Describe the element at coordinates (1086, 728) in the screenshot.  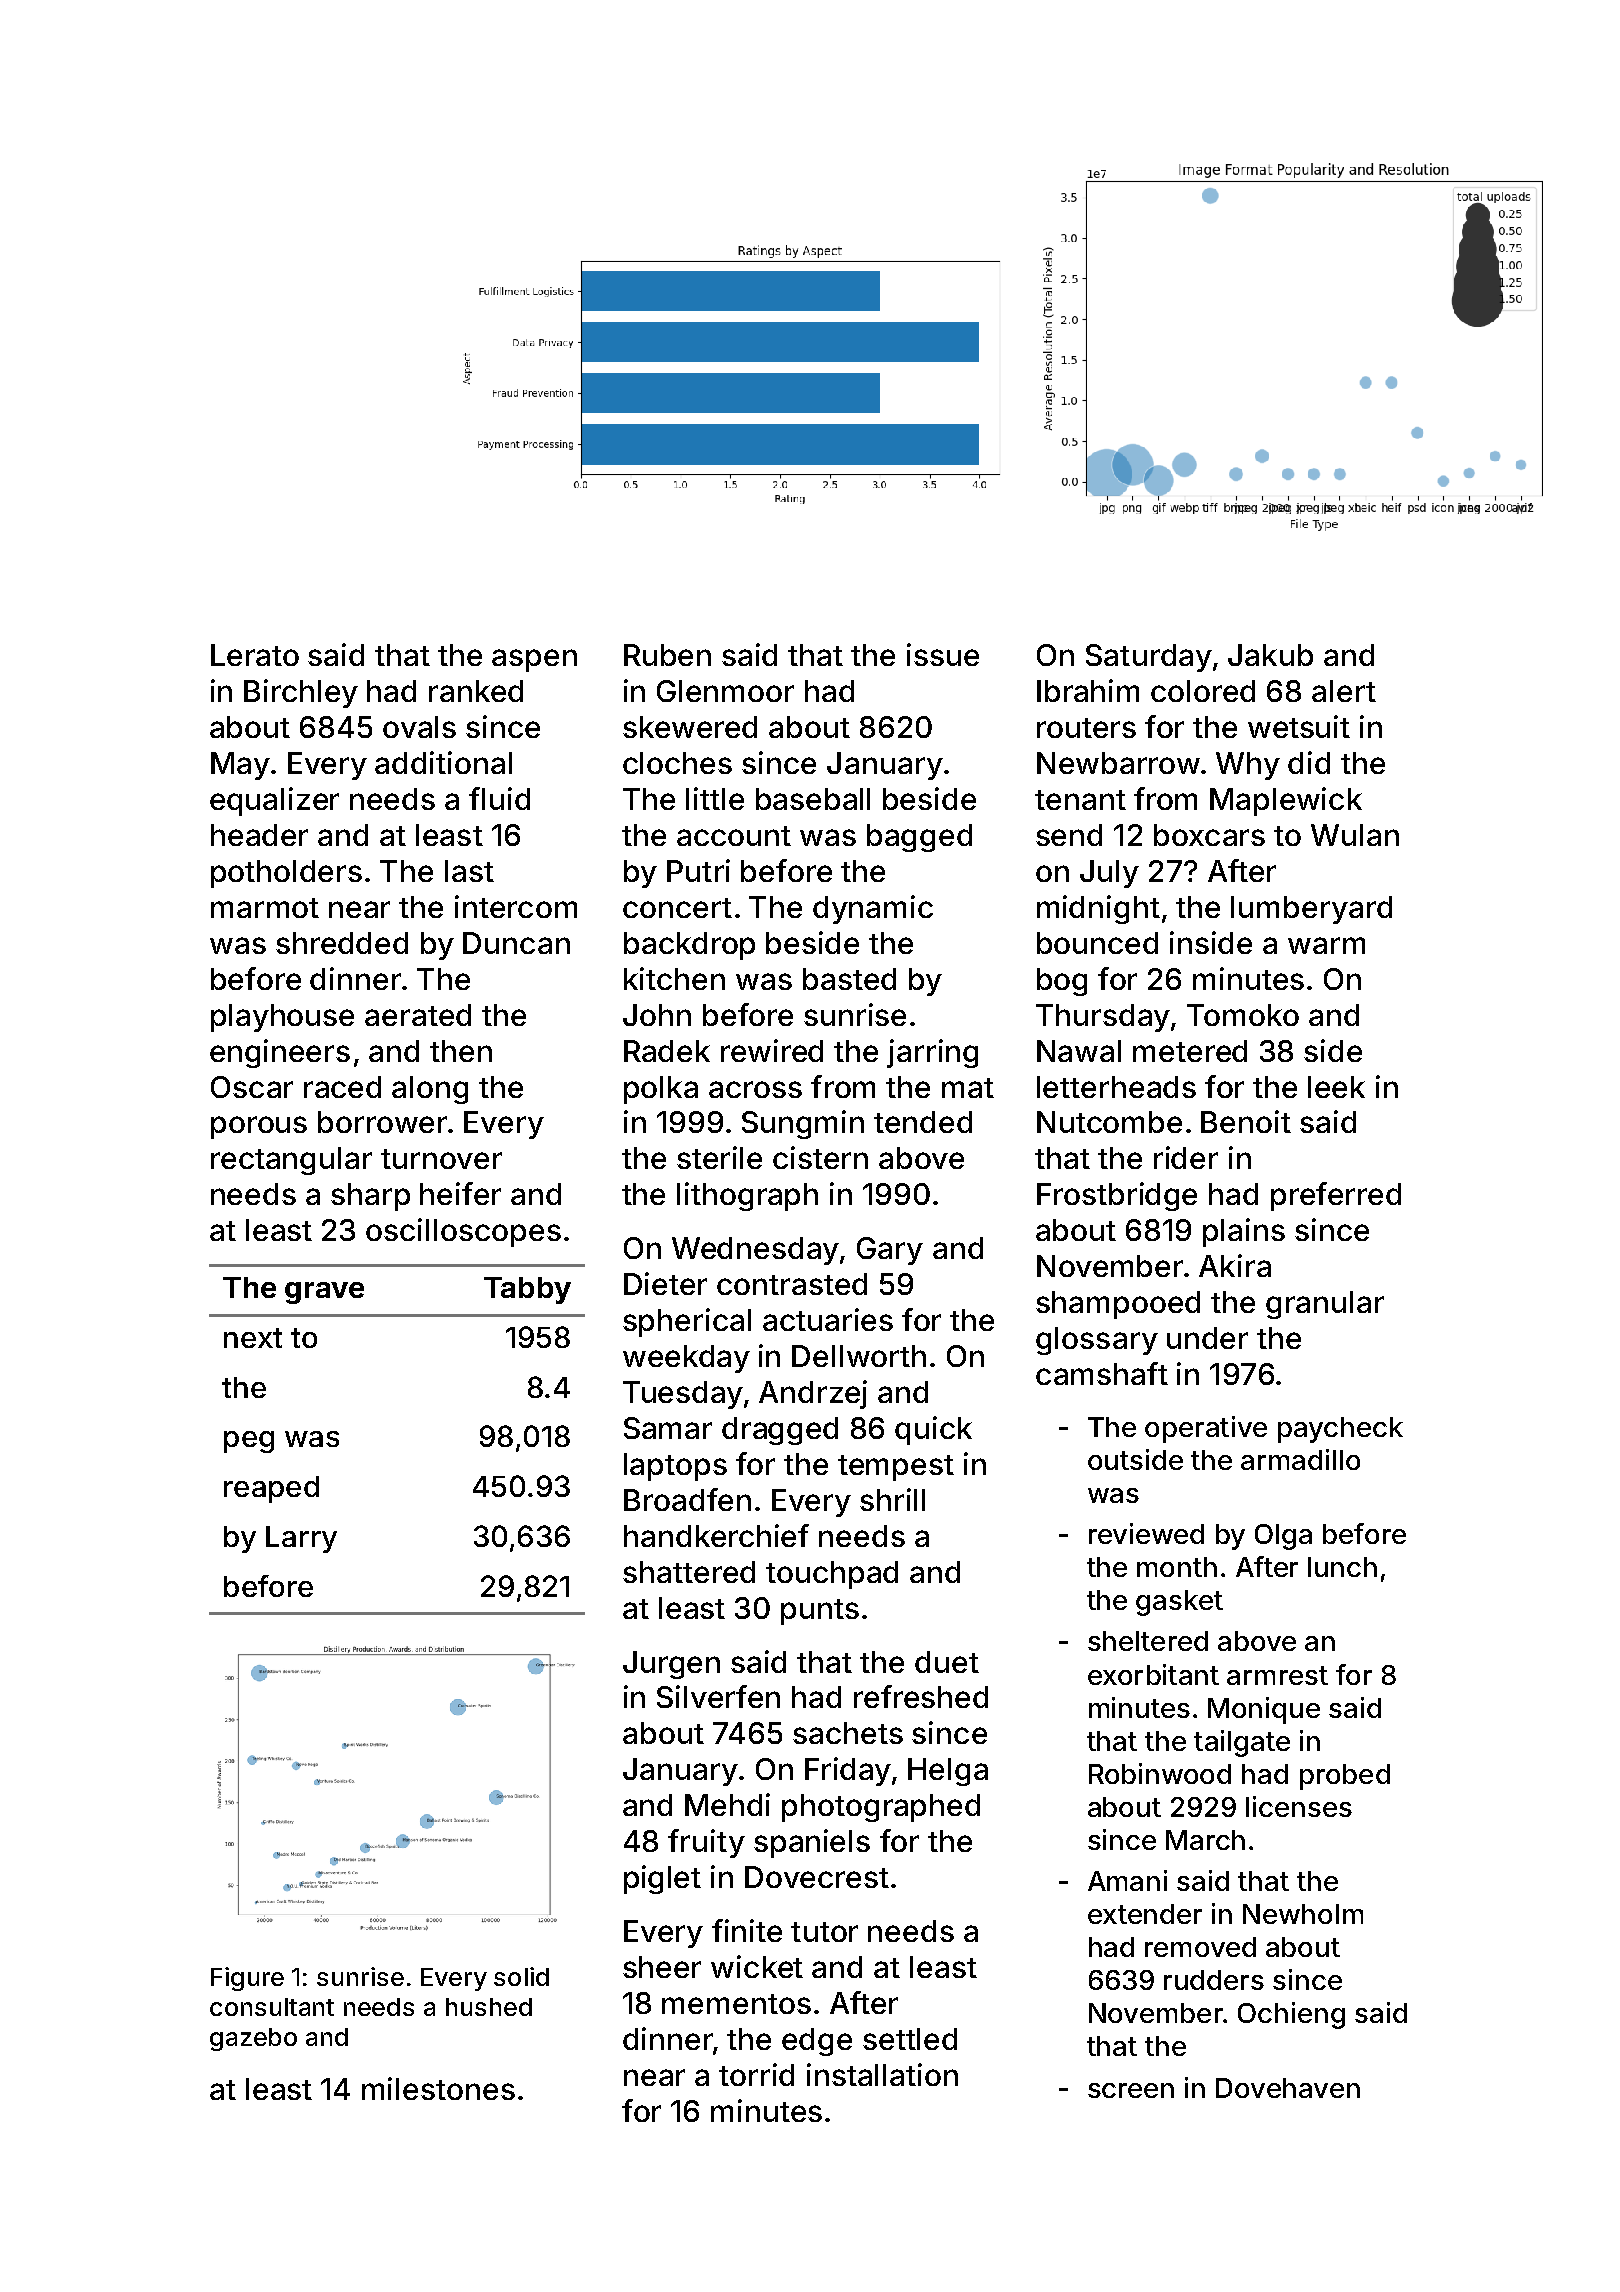
I see `routers` at that location.
